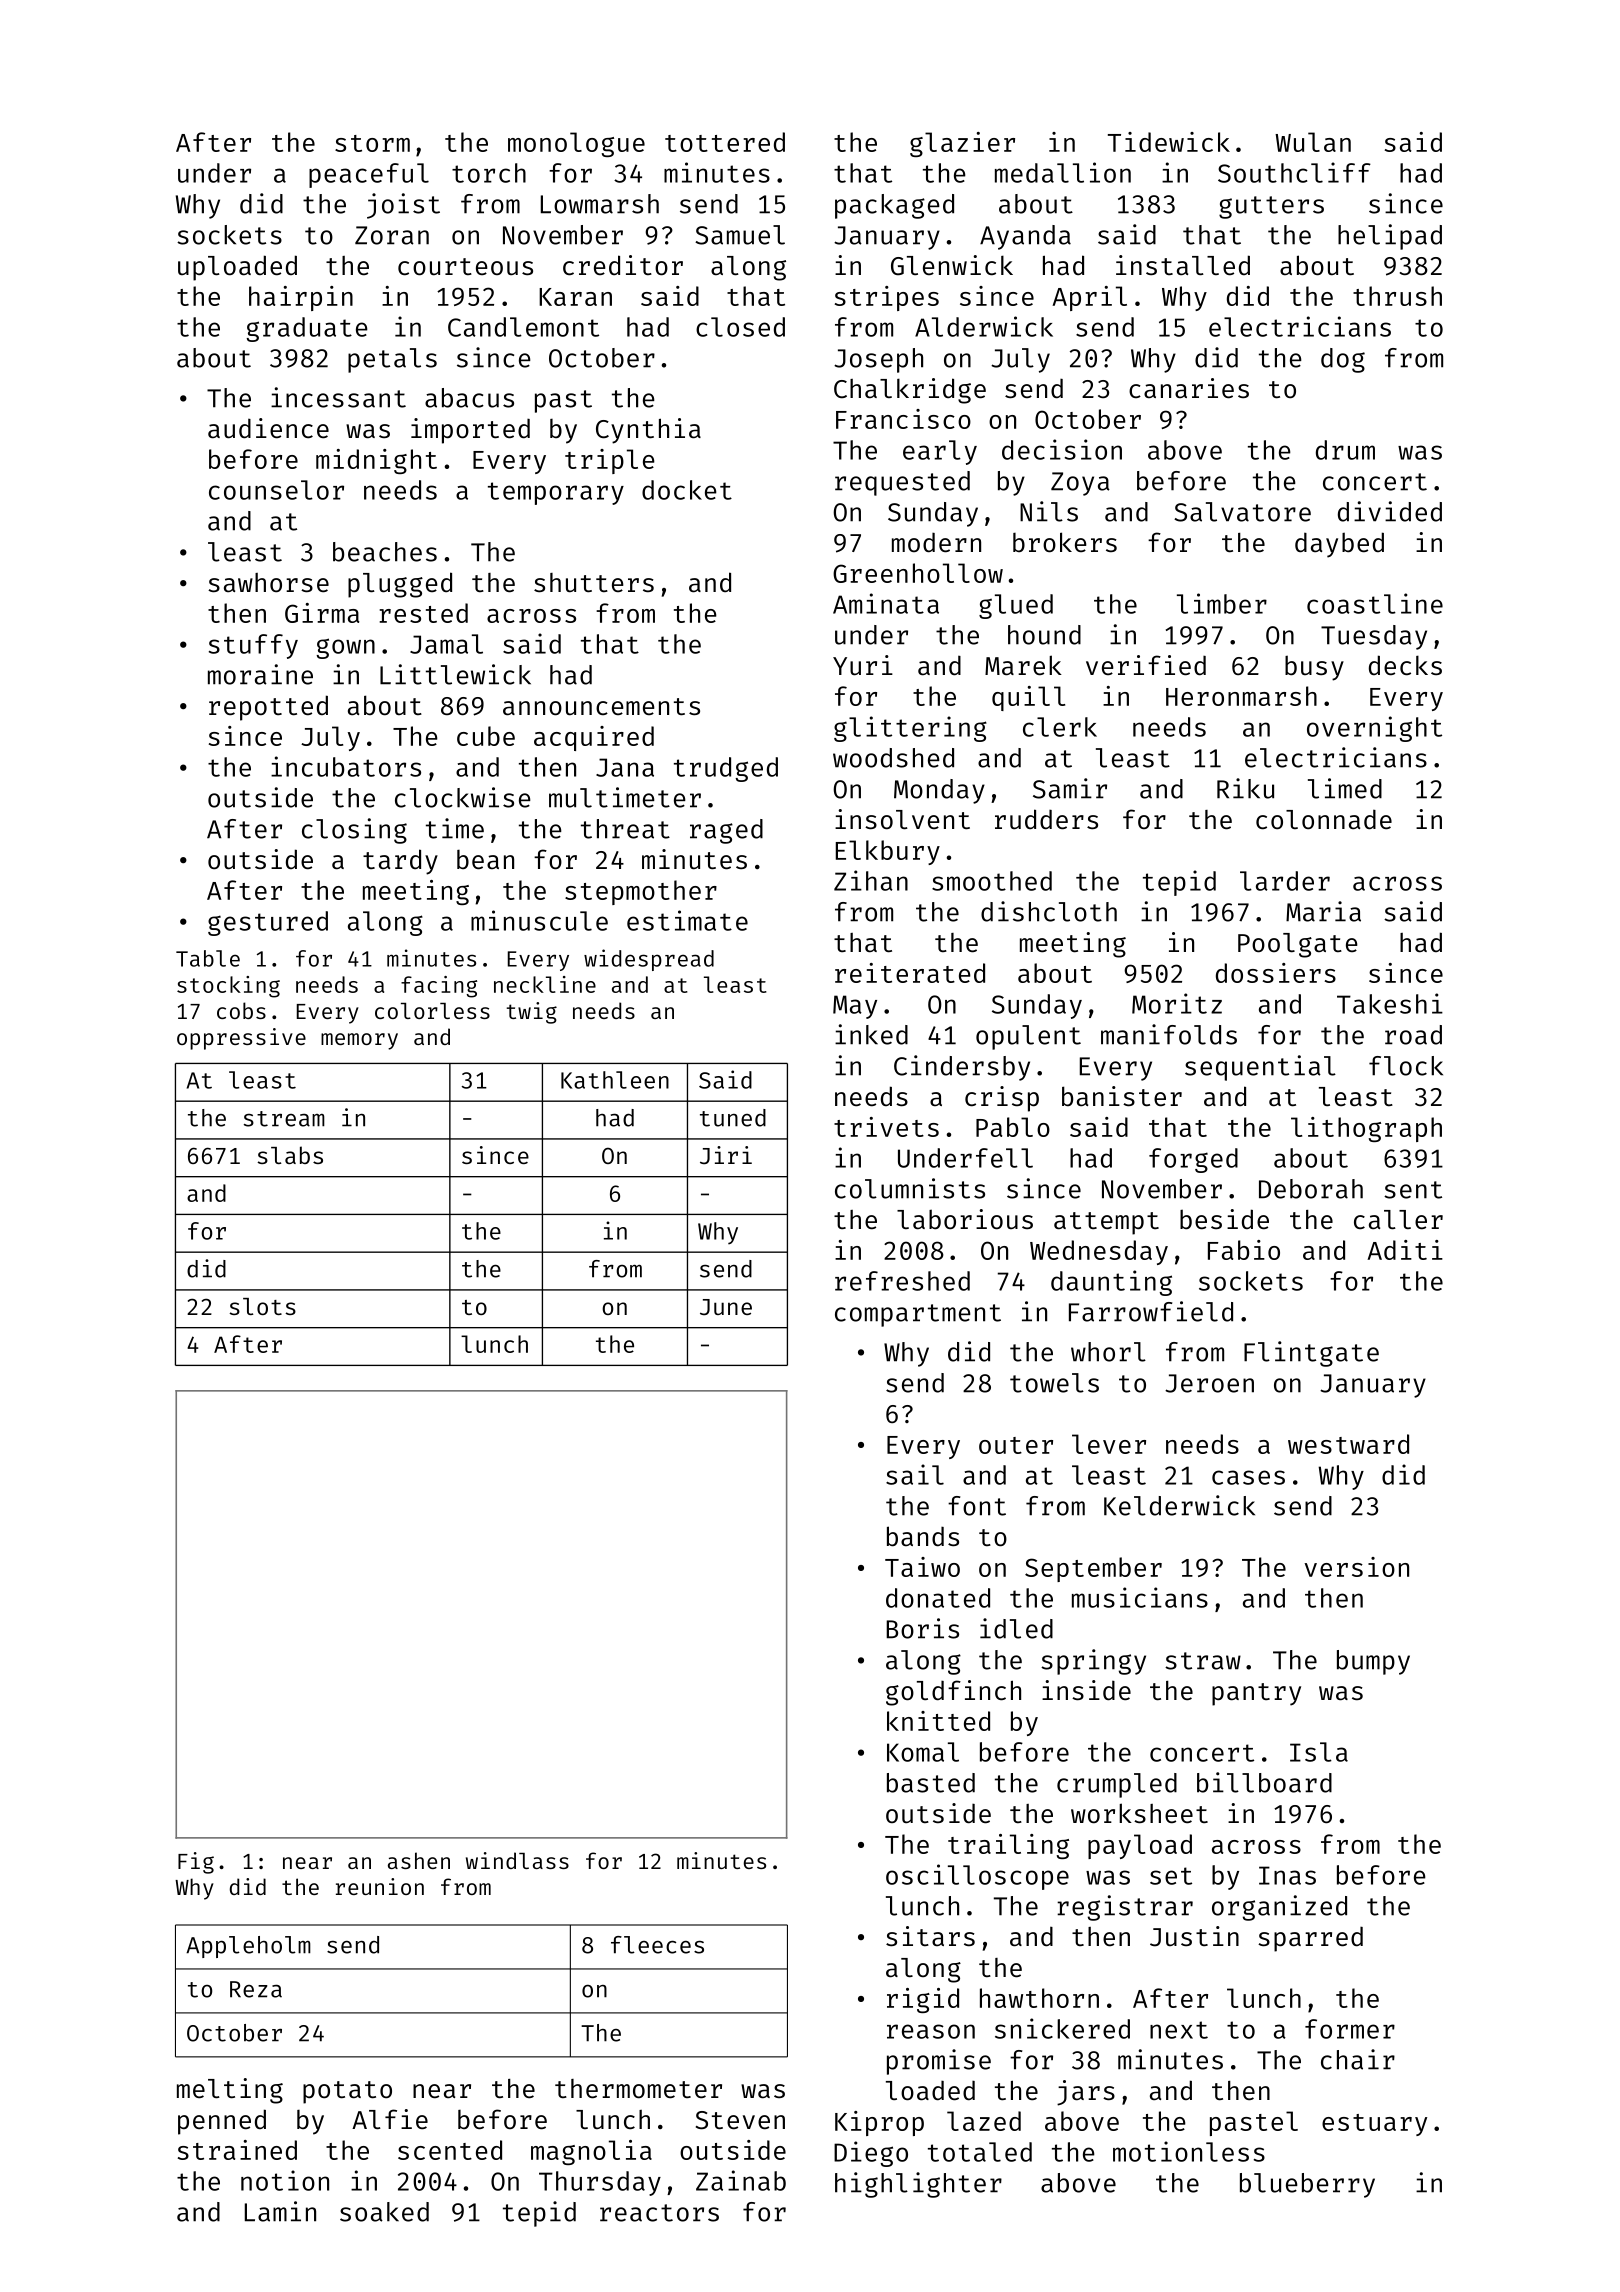 The image size is (1620, 2292). Describe the element at coordinates (922, 1628) in the page. I see `Boris` at that location.
